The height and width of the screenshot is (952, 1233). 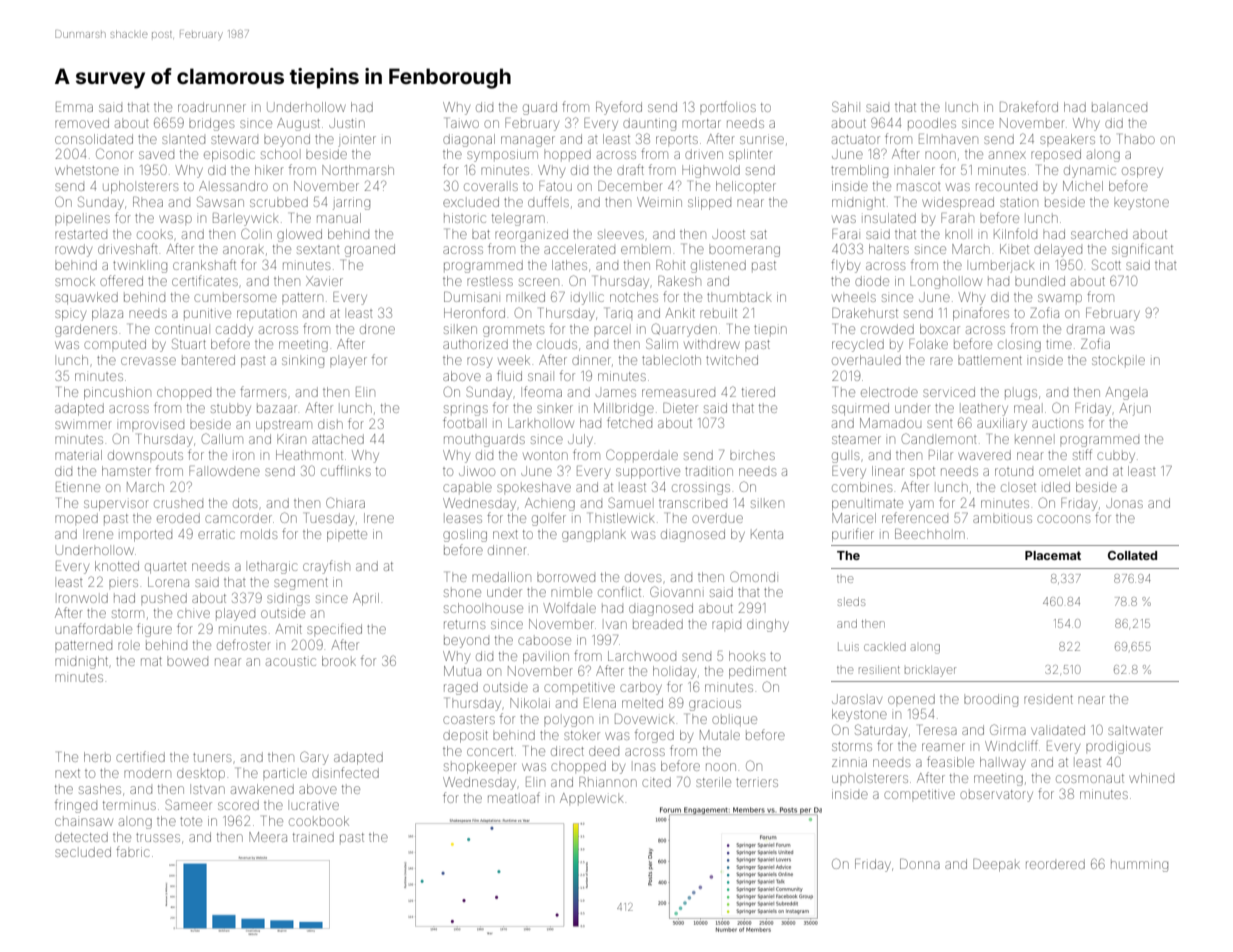 What do you see at coordinates (313, 837) in the screenshot?
I see `trained` at bounding box center [313, 837].
